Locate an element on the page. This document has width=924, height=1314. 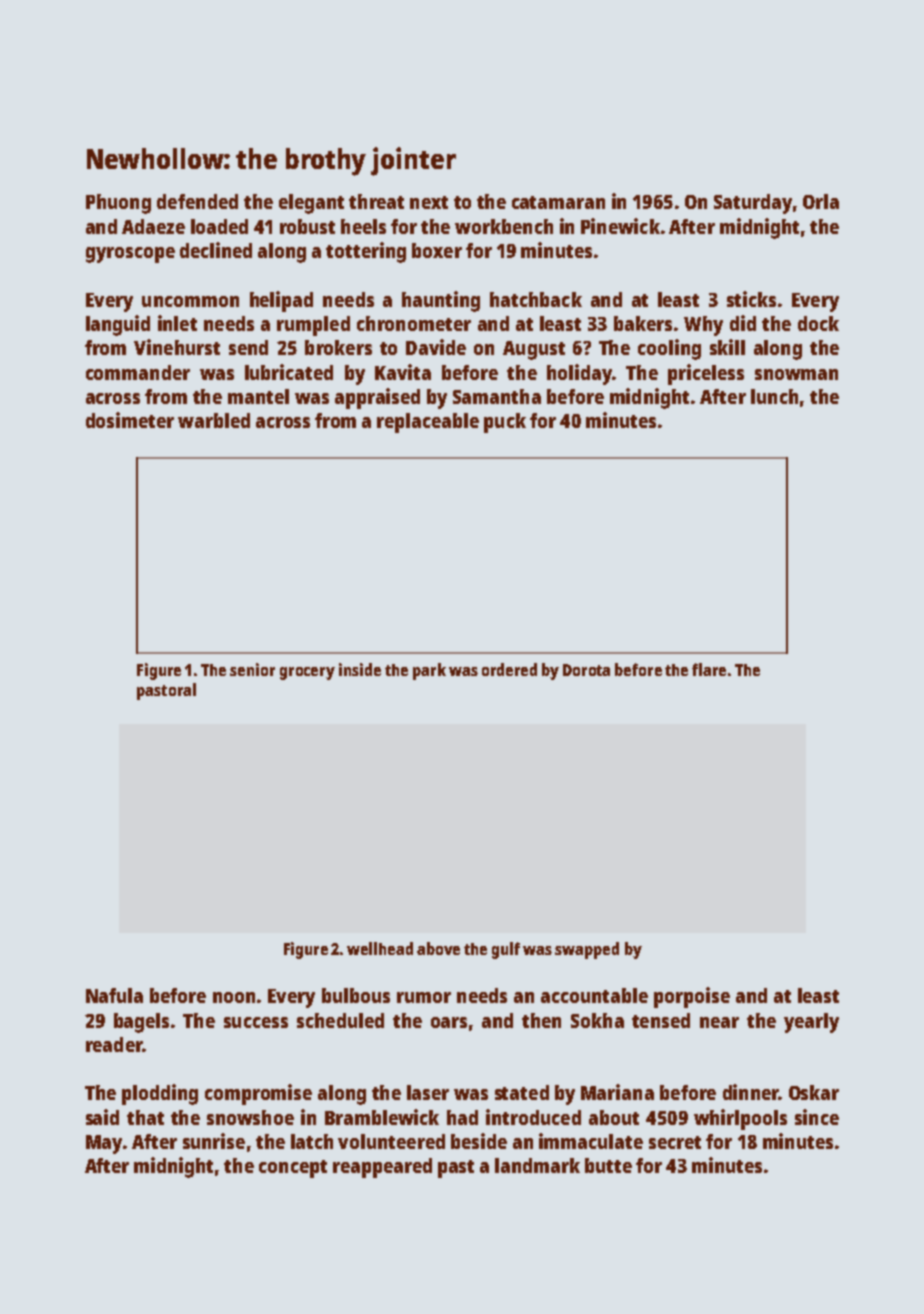
park is located at coordinates (429, 671).
